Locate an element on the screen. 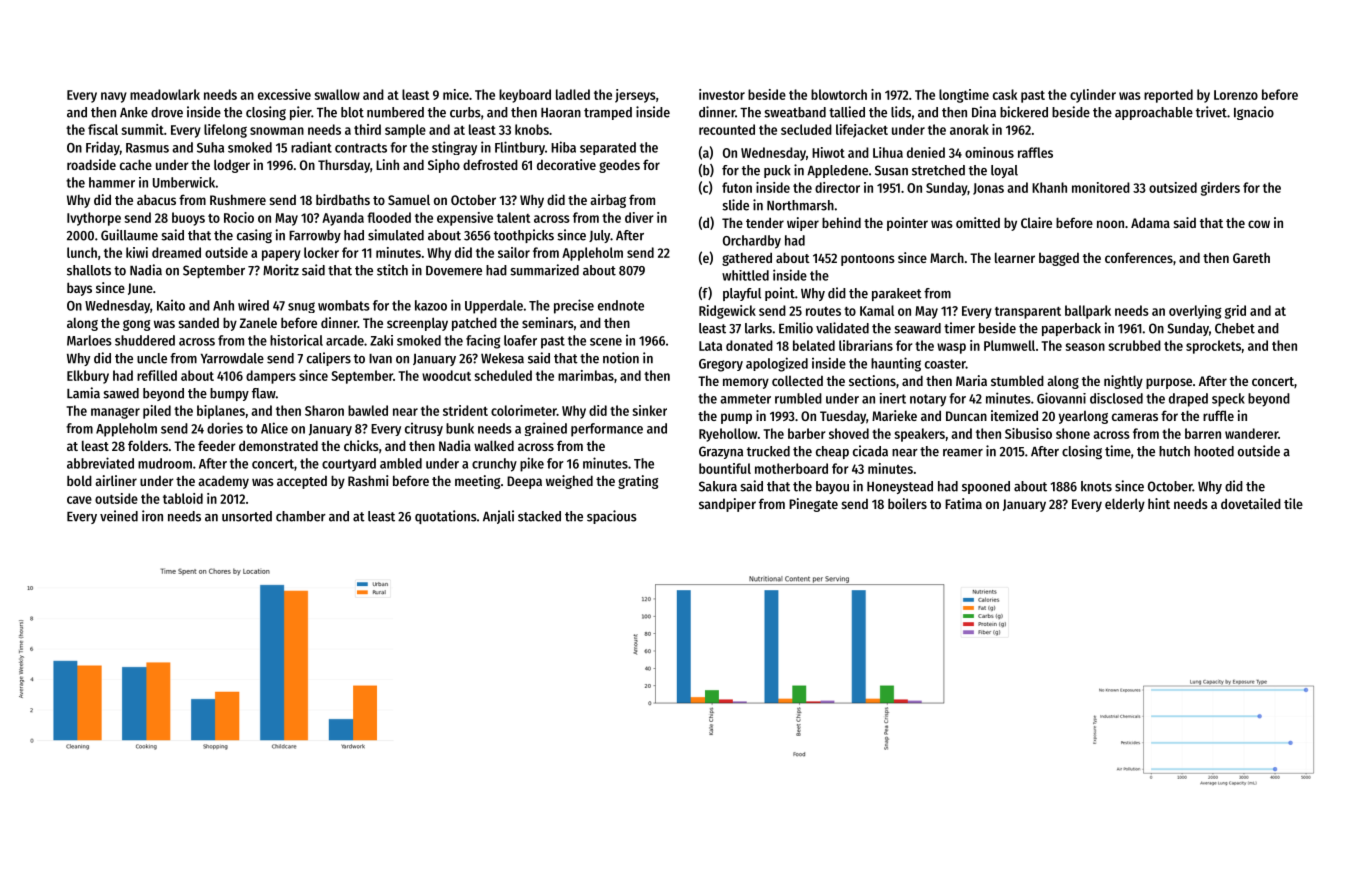 Image resolution: width=1372 pixels, height=887 pixels. snug is located at coordinates (301, 307).
